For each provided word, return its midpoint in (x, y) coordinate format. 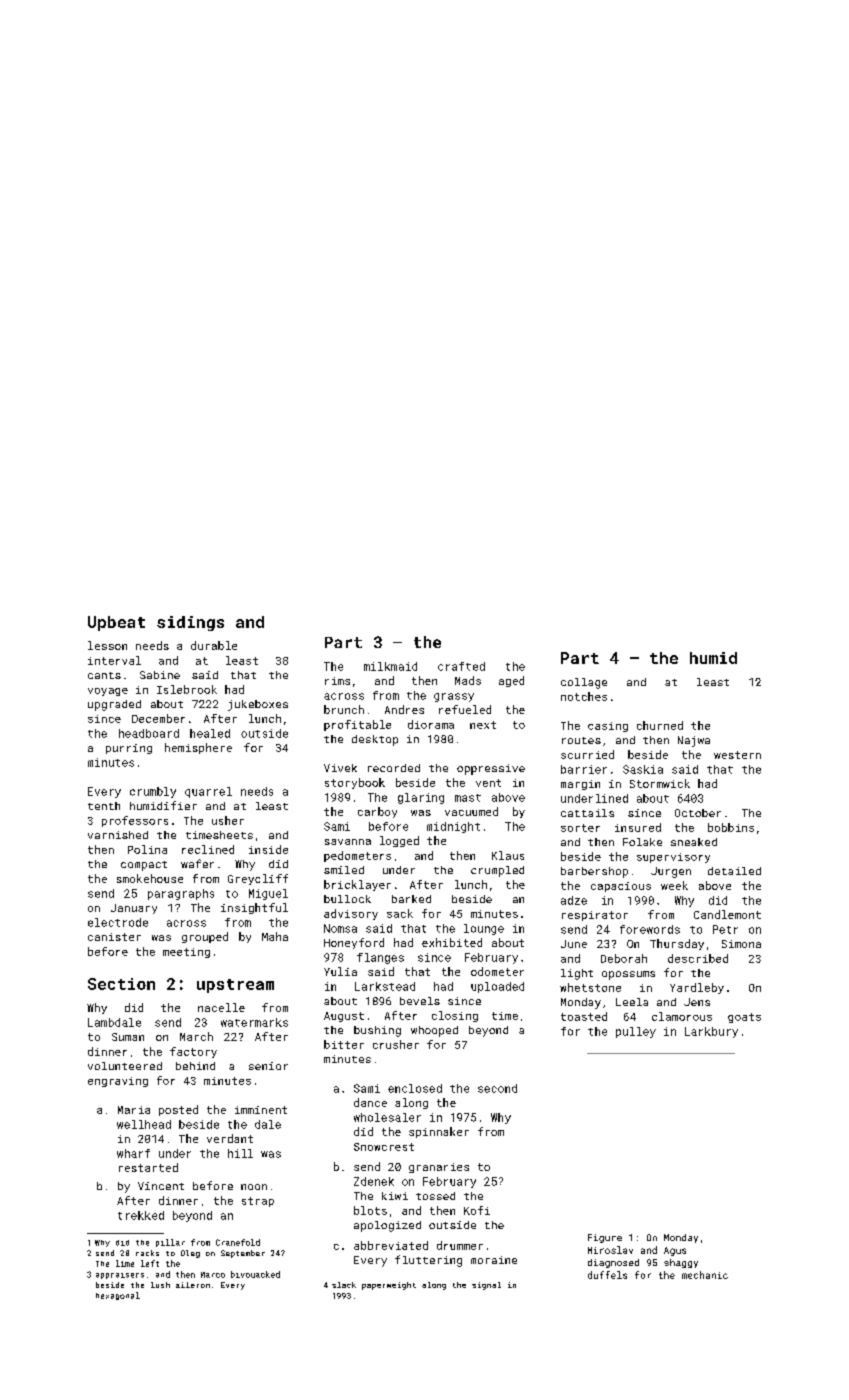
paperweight (389, 1286)
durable (214, 645)
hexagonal (118, 1296)
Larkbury (711, 1032)
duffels (607, 1275)
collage (584, 683)
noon (254, 1187)
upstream (235, 986)
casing (608, 727)
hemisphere (198, 748)
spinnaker (439, 1132)
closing (455, 1016)
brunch (344, 709)
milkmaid (390, 666)
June (574, 944)
